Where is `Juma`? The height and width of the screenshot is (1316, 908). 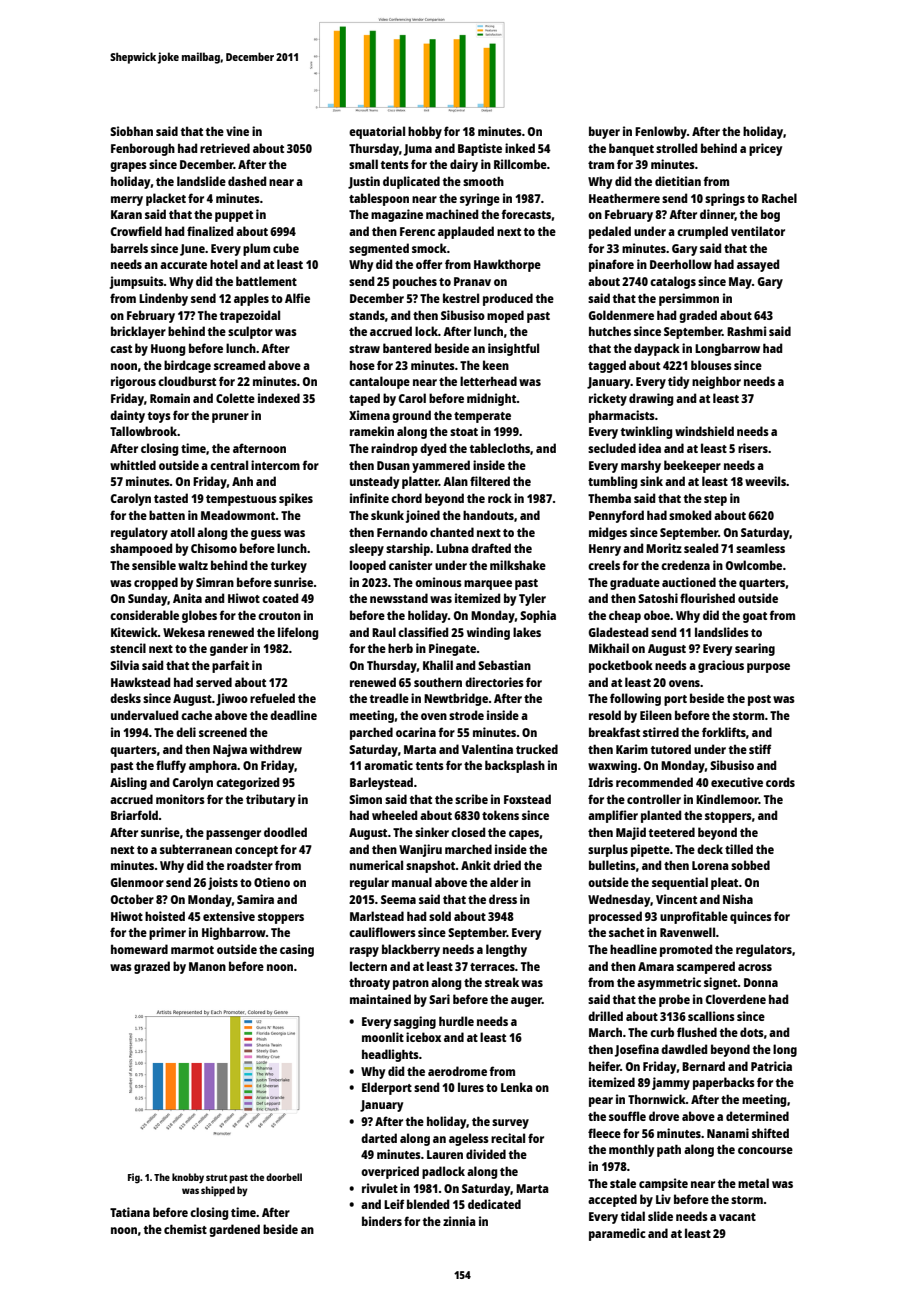 Juma is located at coordinates (418, 150).
